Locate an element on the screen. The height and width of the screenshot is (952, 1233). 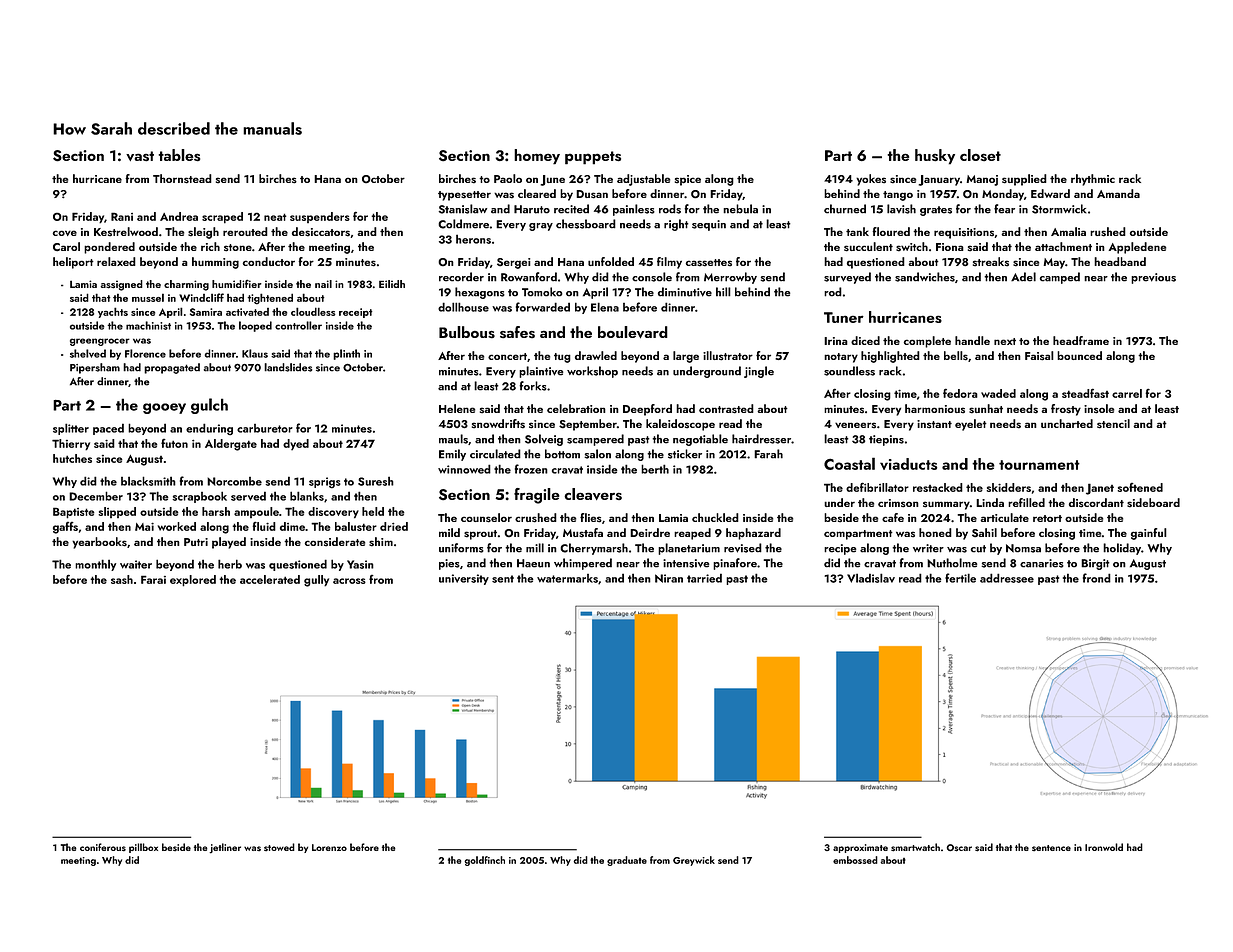
vast is located at coordinates (140, 156).
